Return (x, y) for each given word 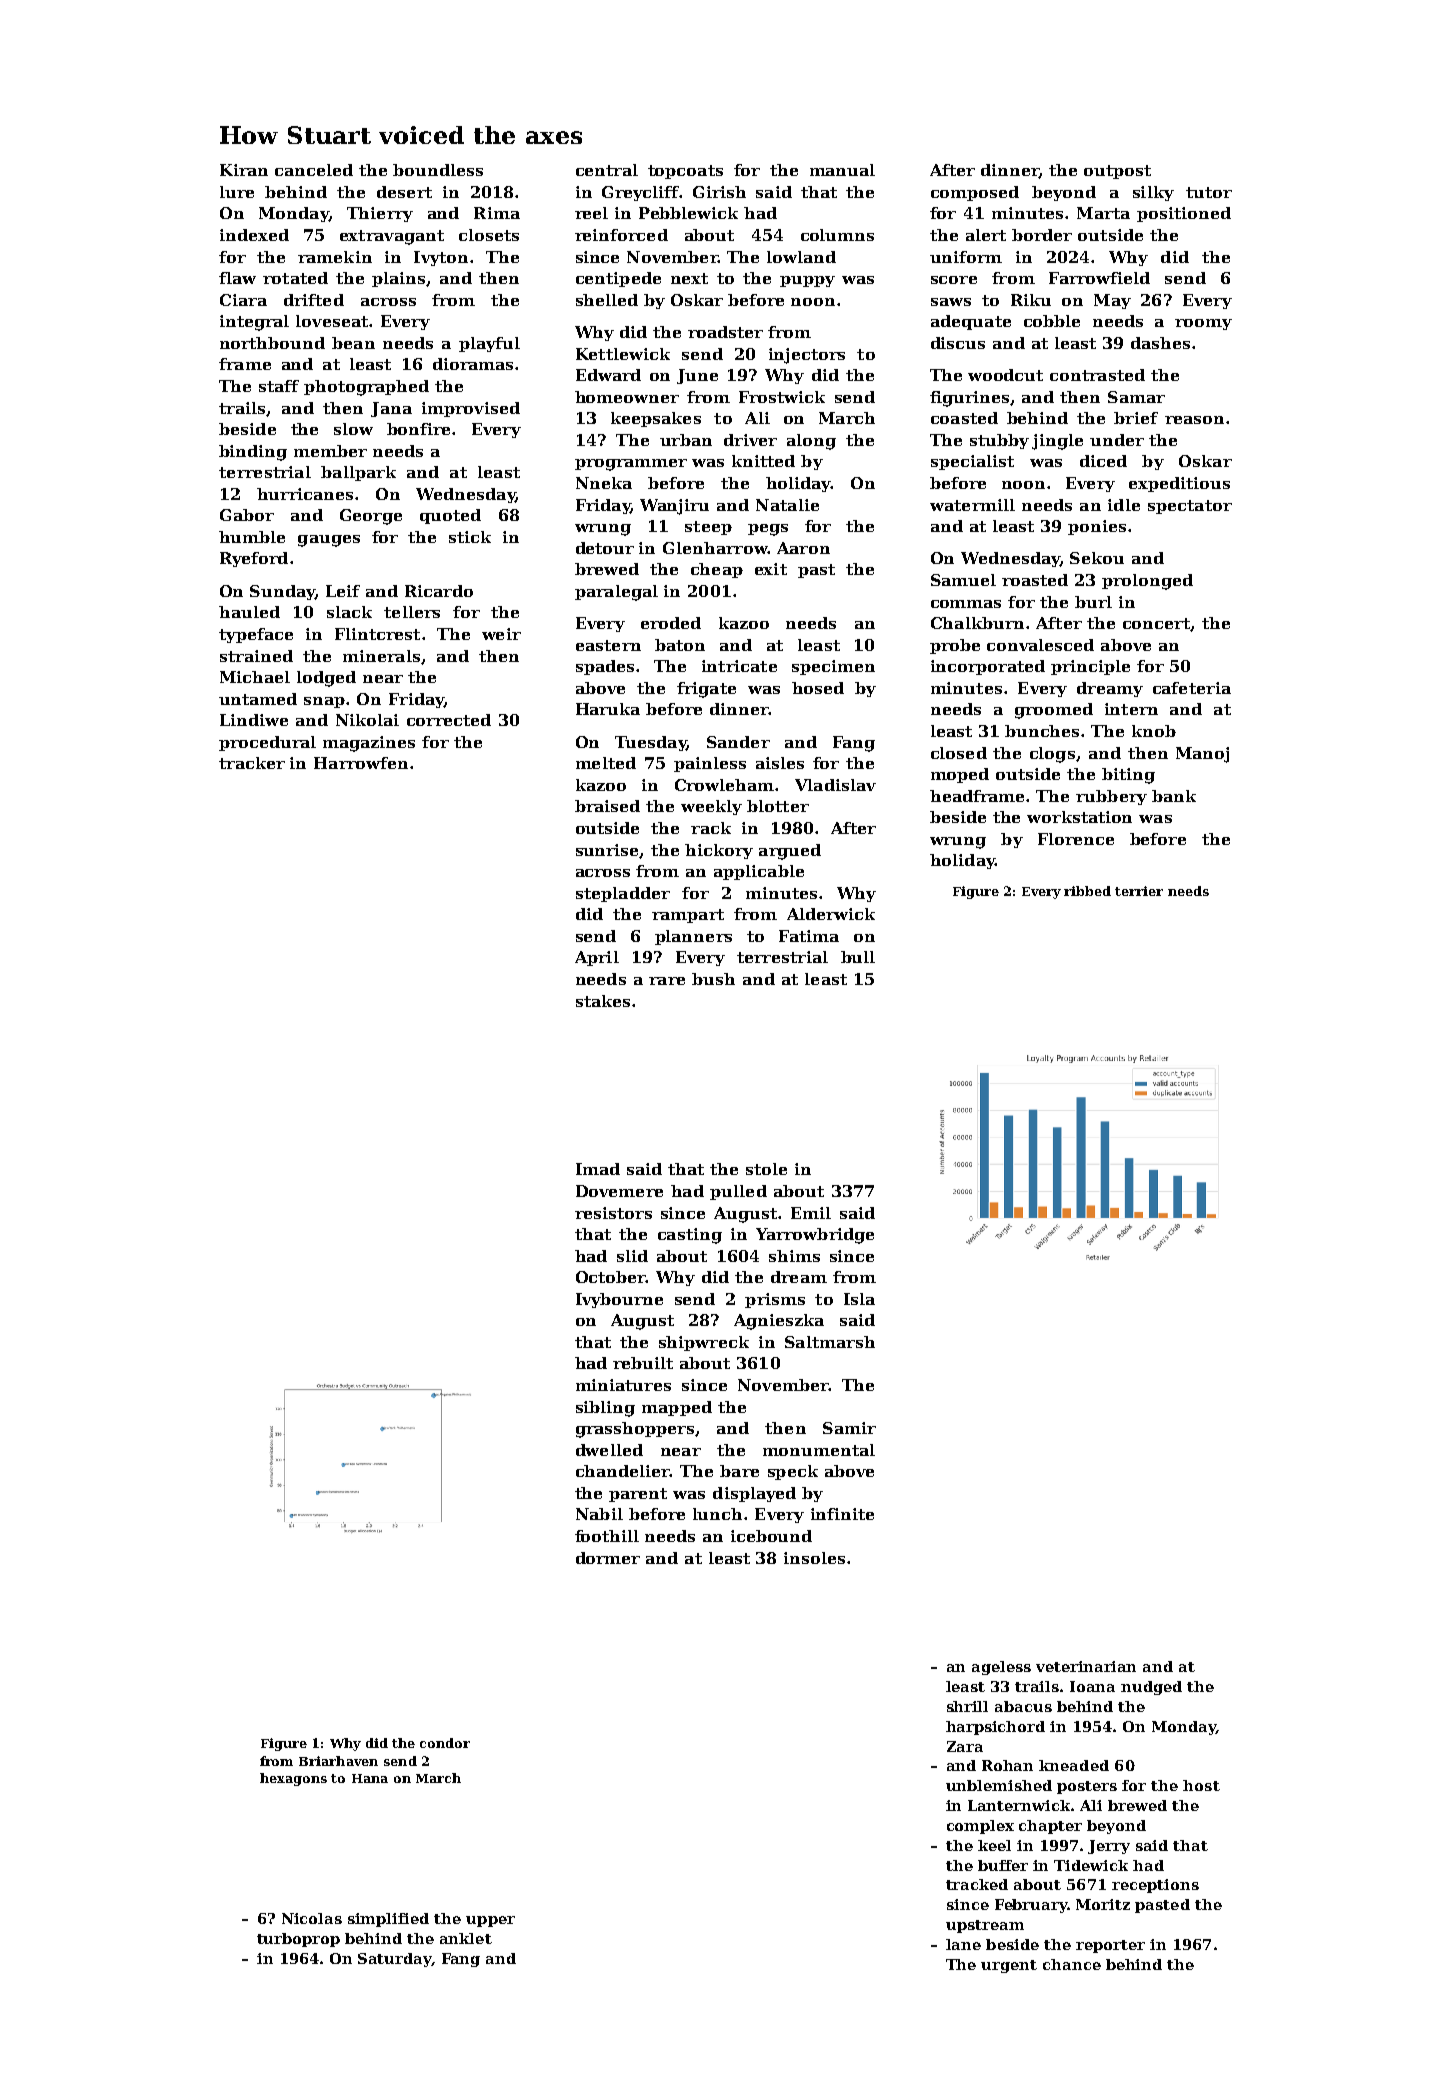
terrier (1139, 891)
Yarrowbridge (815, 1236)
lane (963, 1944)
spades (605, 667)
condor (445, 1743)
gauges (329, 541)
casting (690, 1236)
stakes (603, 1001)
